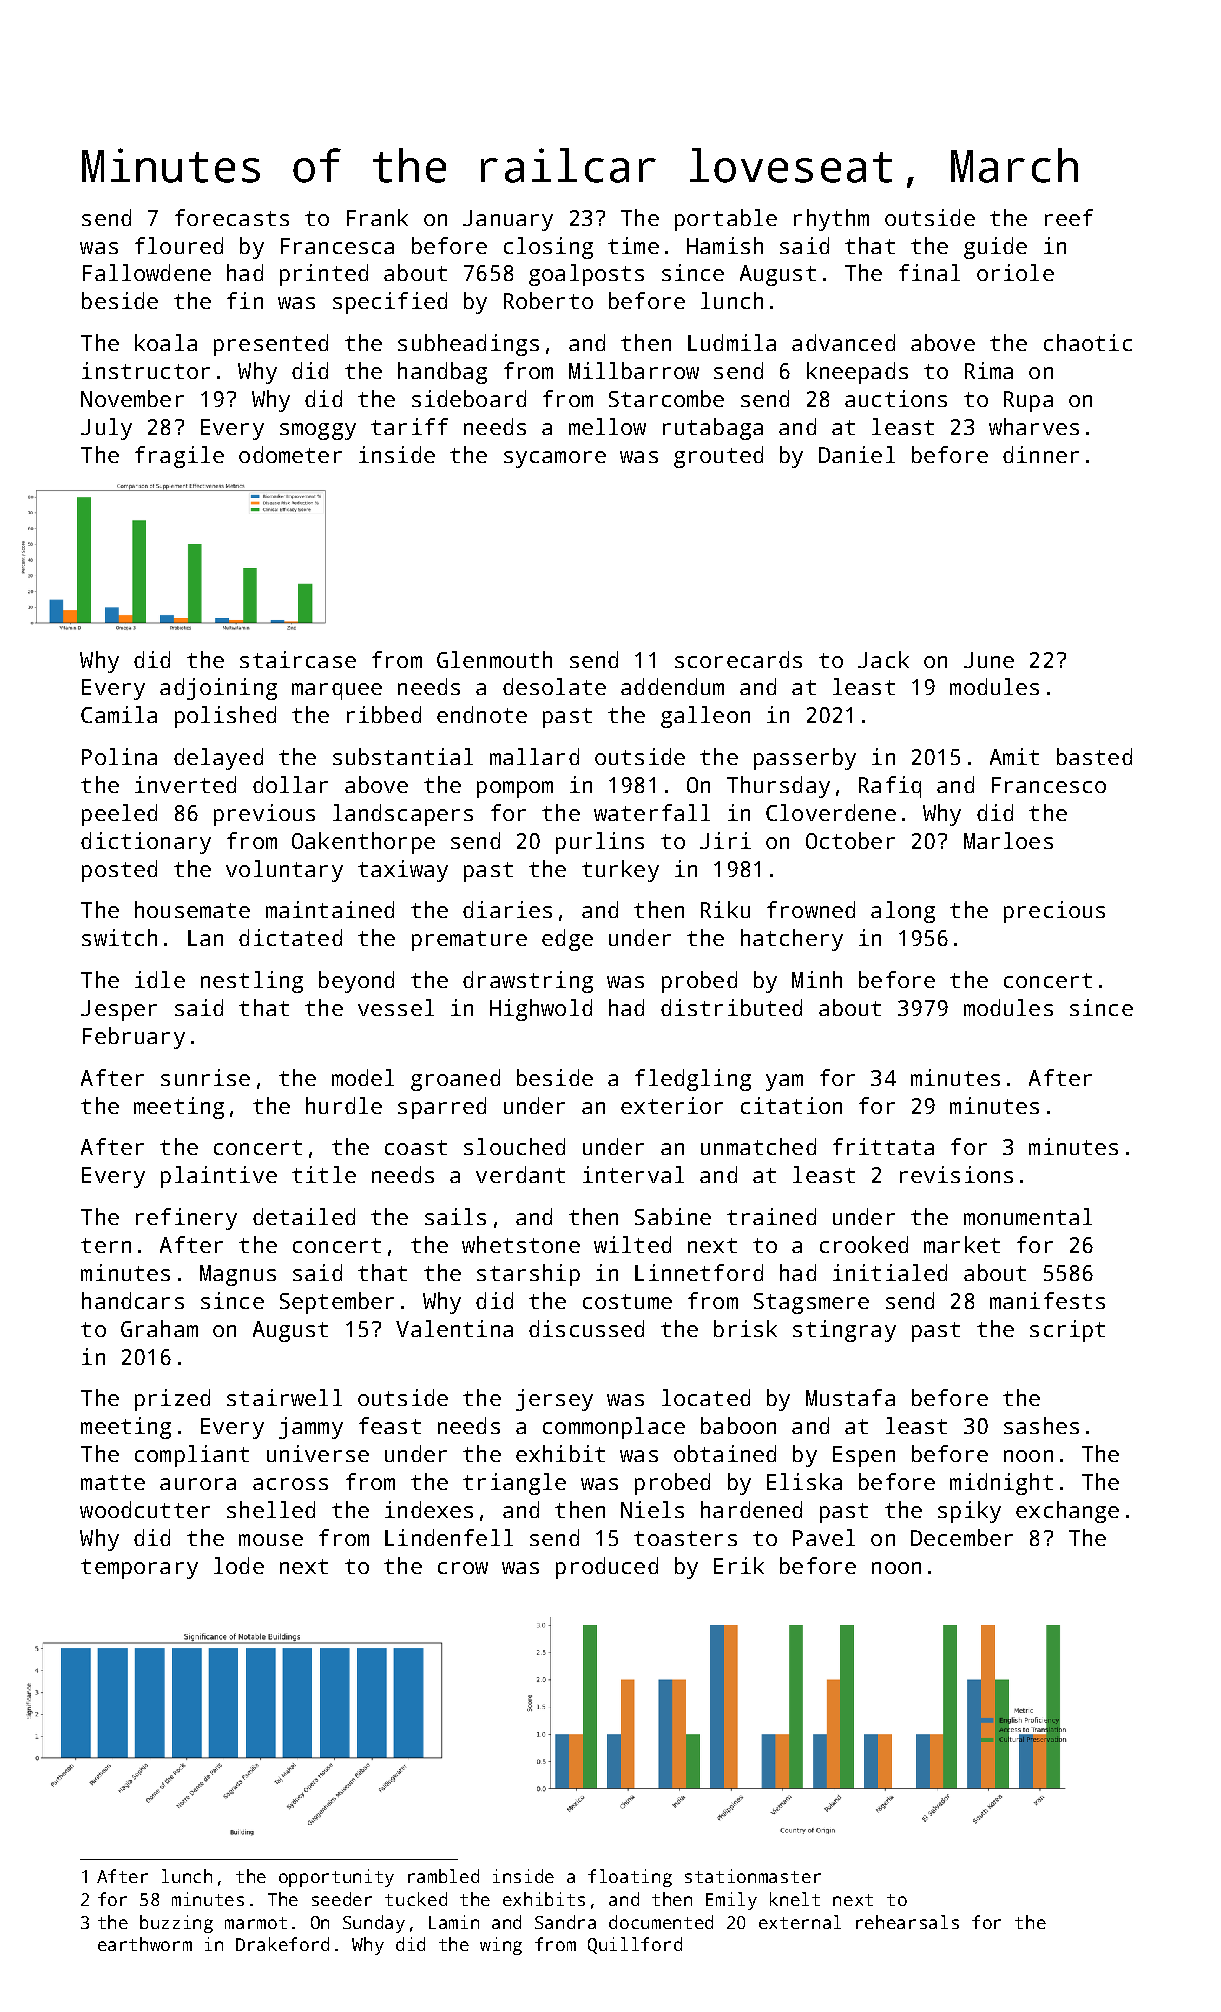  What do you see at coordinates (883, 1146) in the screenshot?
I see `frittata` at bounding box center [883, 1146].
